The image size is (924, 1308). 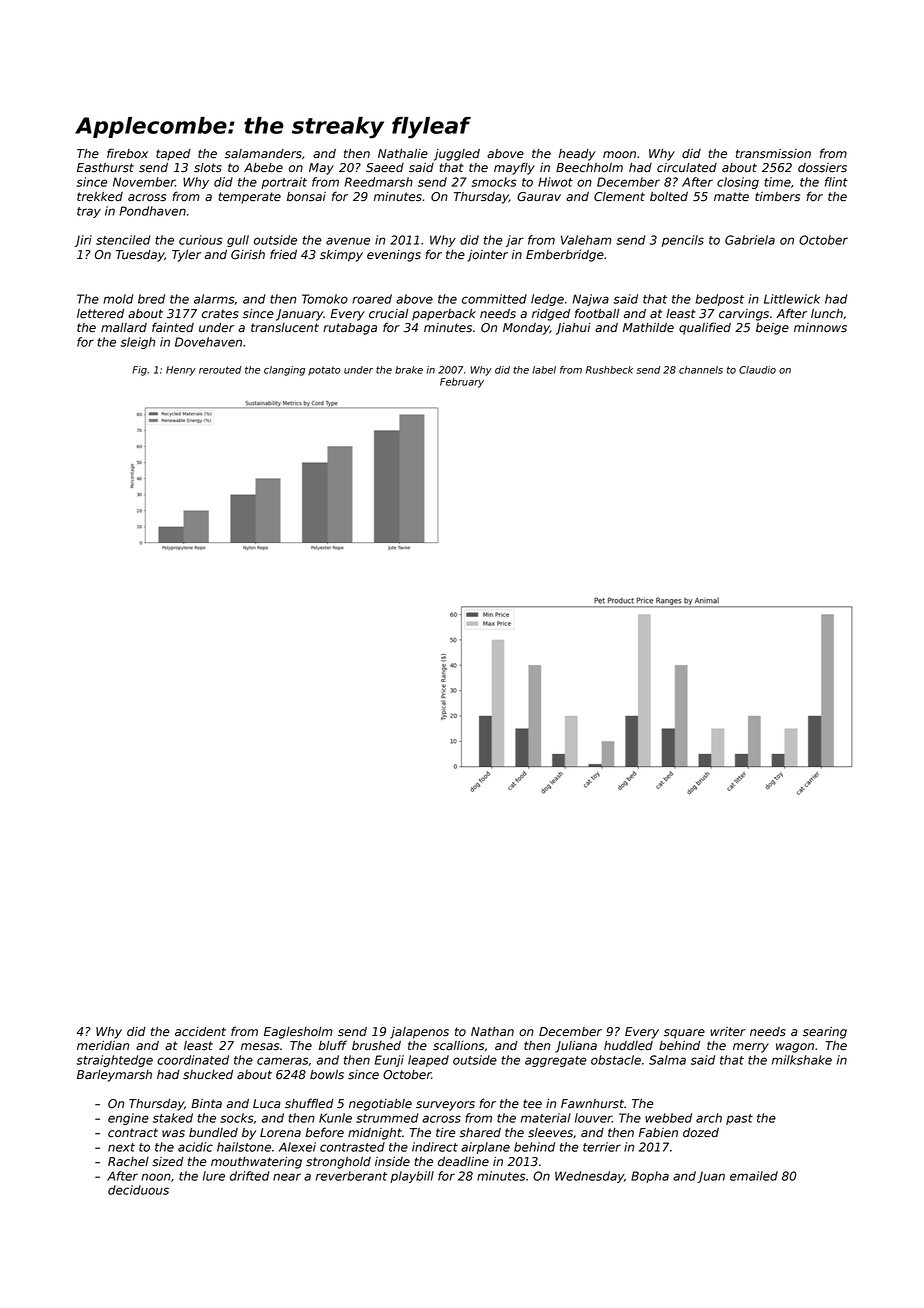 I want to click on potato, so click(x=324, y=371).
